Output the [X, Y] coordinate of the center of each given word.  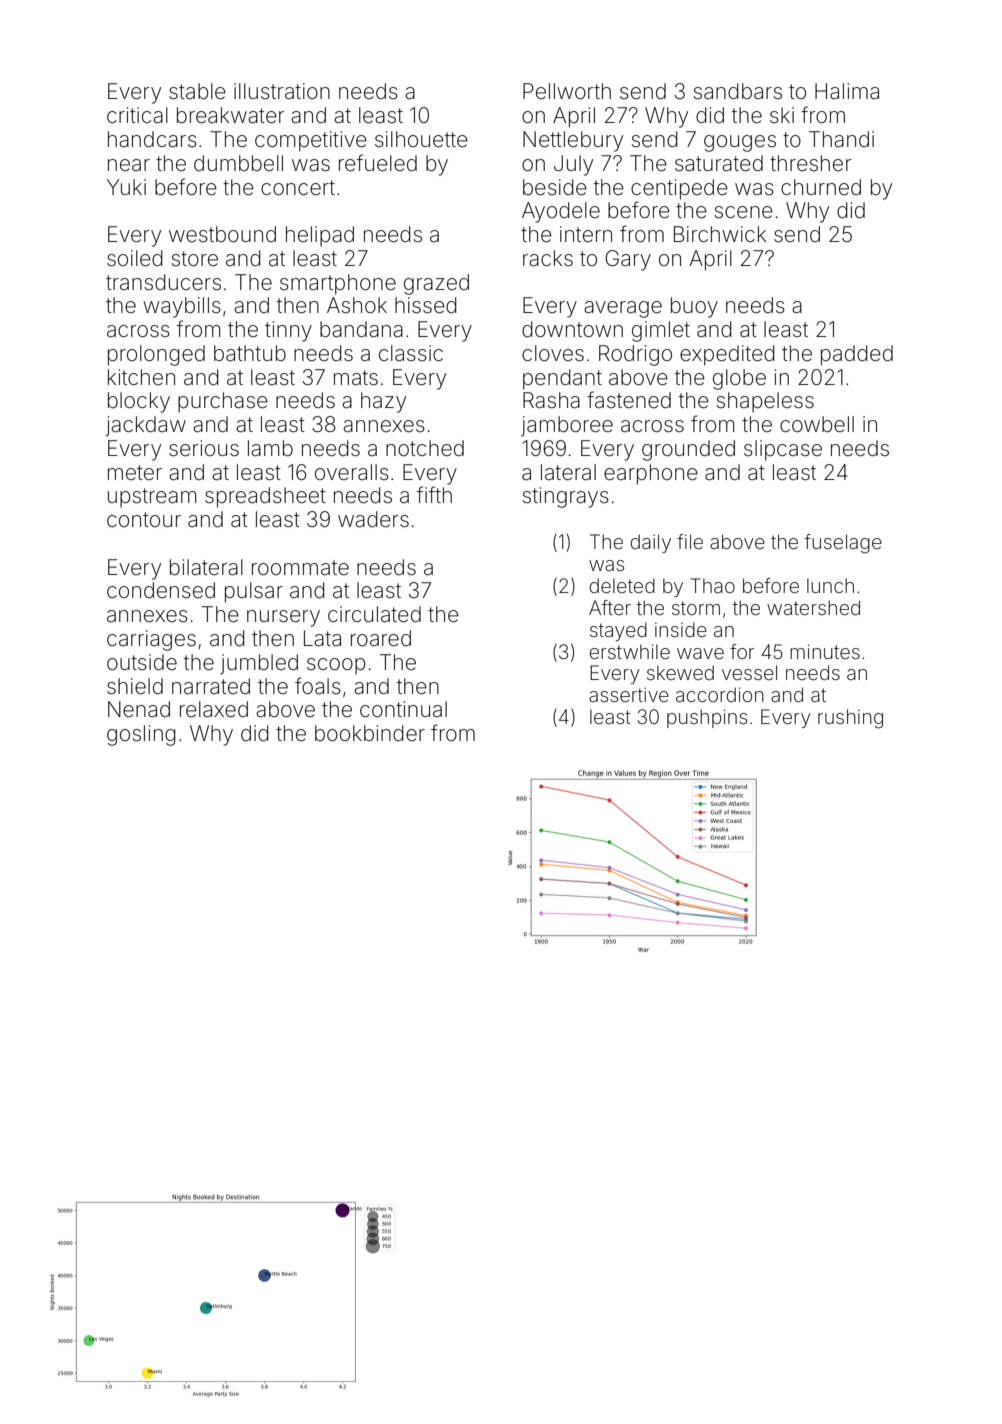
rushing [850, 719]
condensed [161, 590]
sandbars [737, 91]
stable [197, 91]
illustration [282, 91]
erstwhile [630, 651]
